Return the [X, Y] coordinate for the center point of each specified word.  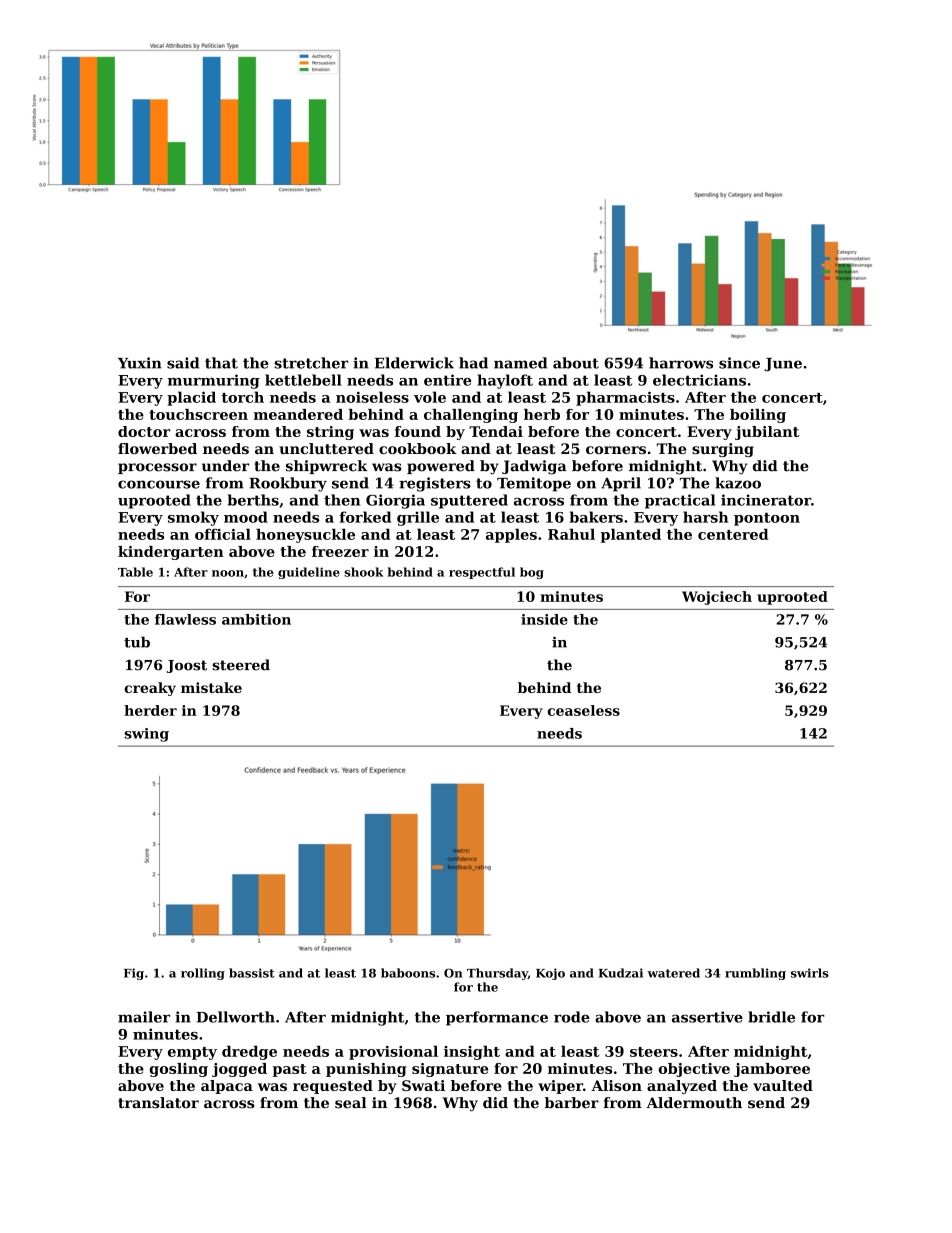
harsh [705, 517]
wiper [560, 1087]
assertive [707, 1017]
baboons [408, 973]
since [739, 363]
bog [532, 573]
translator [158, 1103]
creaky [150, 689]
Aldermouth [694, 1103]
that [221, 363]
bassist [252, 973]
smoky [193, 518]
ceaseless [584, 710]
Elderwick [414, 363]
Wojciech [717, 598]
